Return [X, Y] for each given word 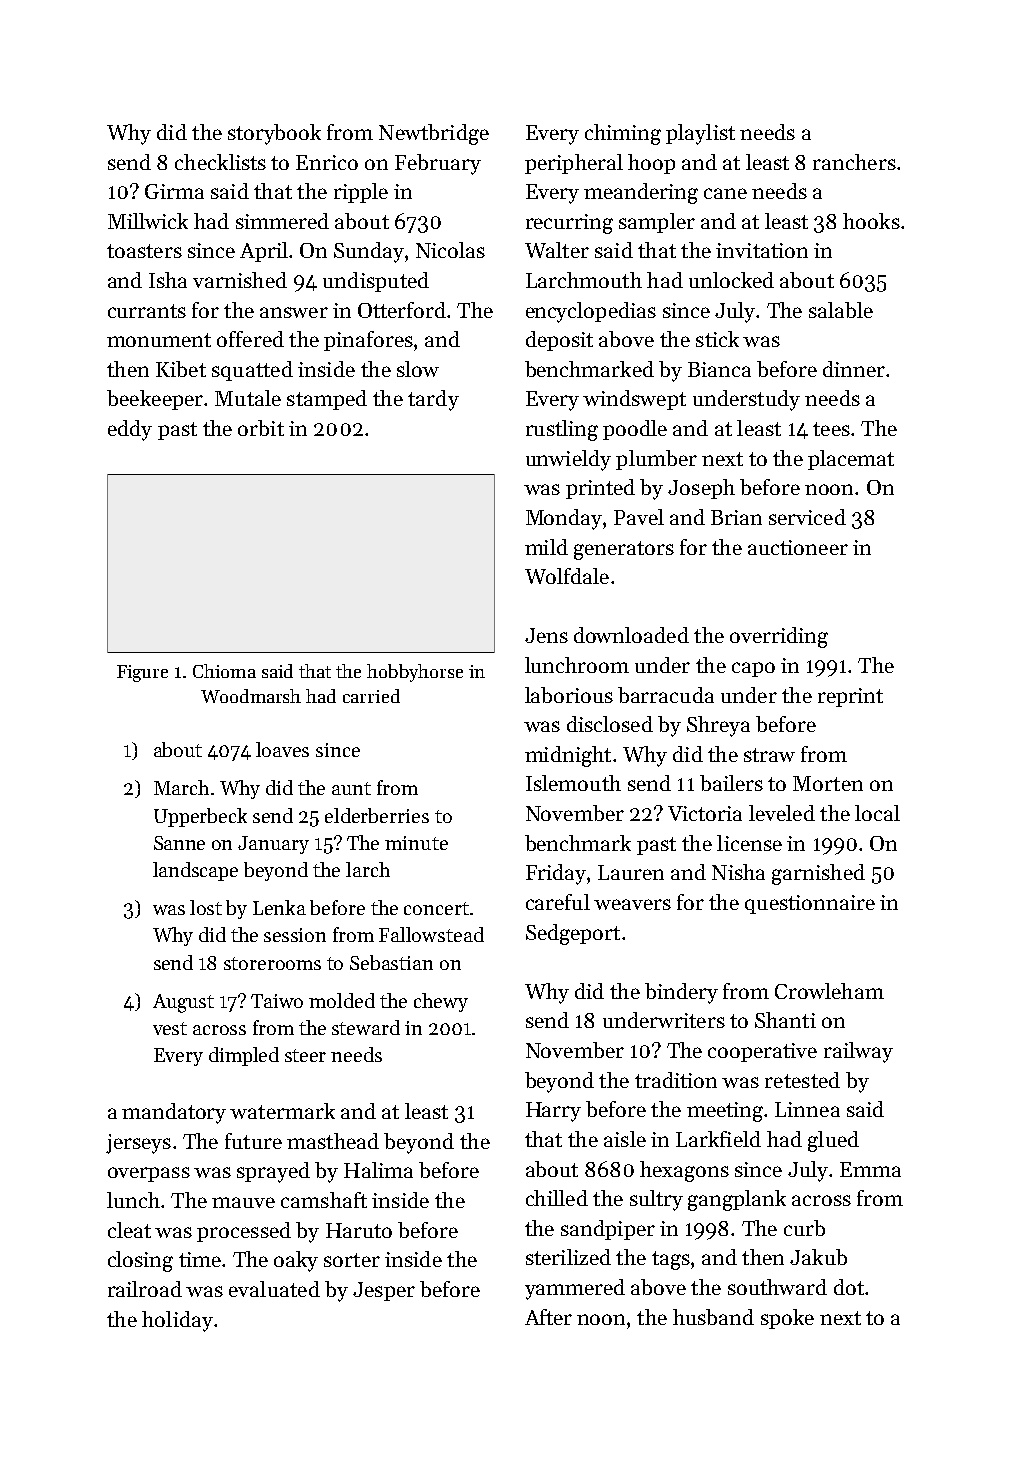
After [548, 1317]
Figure [142, 673]
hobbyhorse [415, 673]
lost [206, 907]
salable [841, 310]
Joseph [701, 489]
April [264, 252]
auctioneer [798, 547]
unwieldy [568, 460]
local [877, 813]
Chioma [224, 671]
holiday [177, 1321]
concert [436, 908]
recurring [569, 224]
